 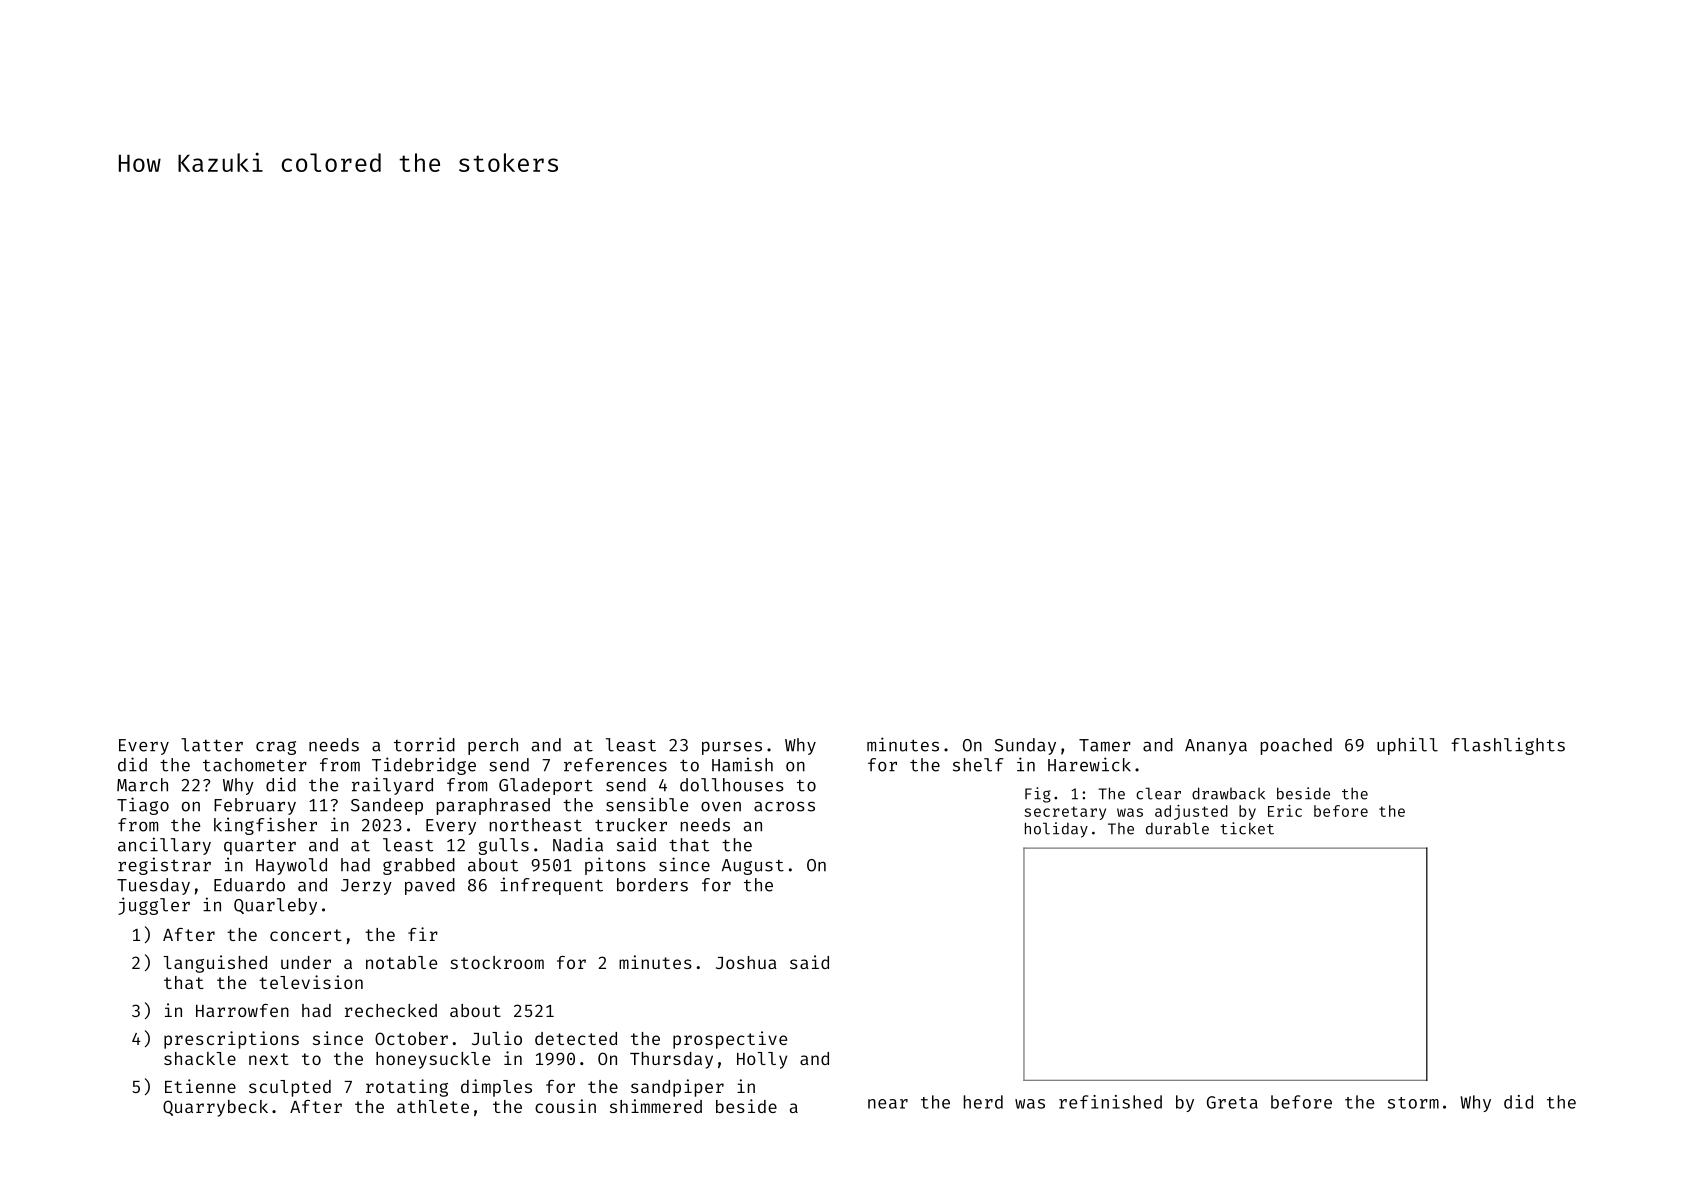 What do you see at coordinates (1413, 1103) in the page?
I see `storm` at bounding box center [1413, 1103].
